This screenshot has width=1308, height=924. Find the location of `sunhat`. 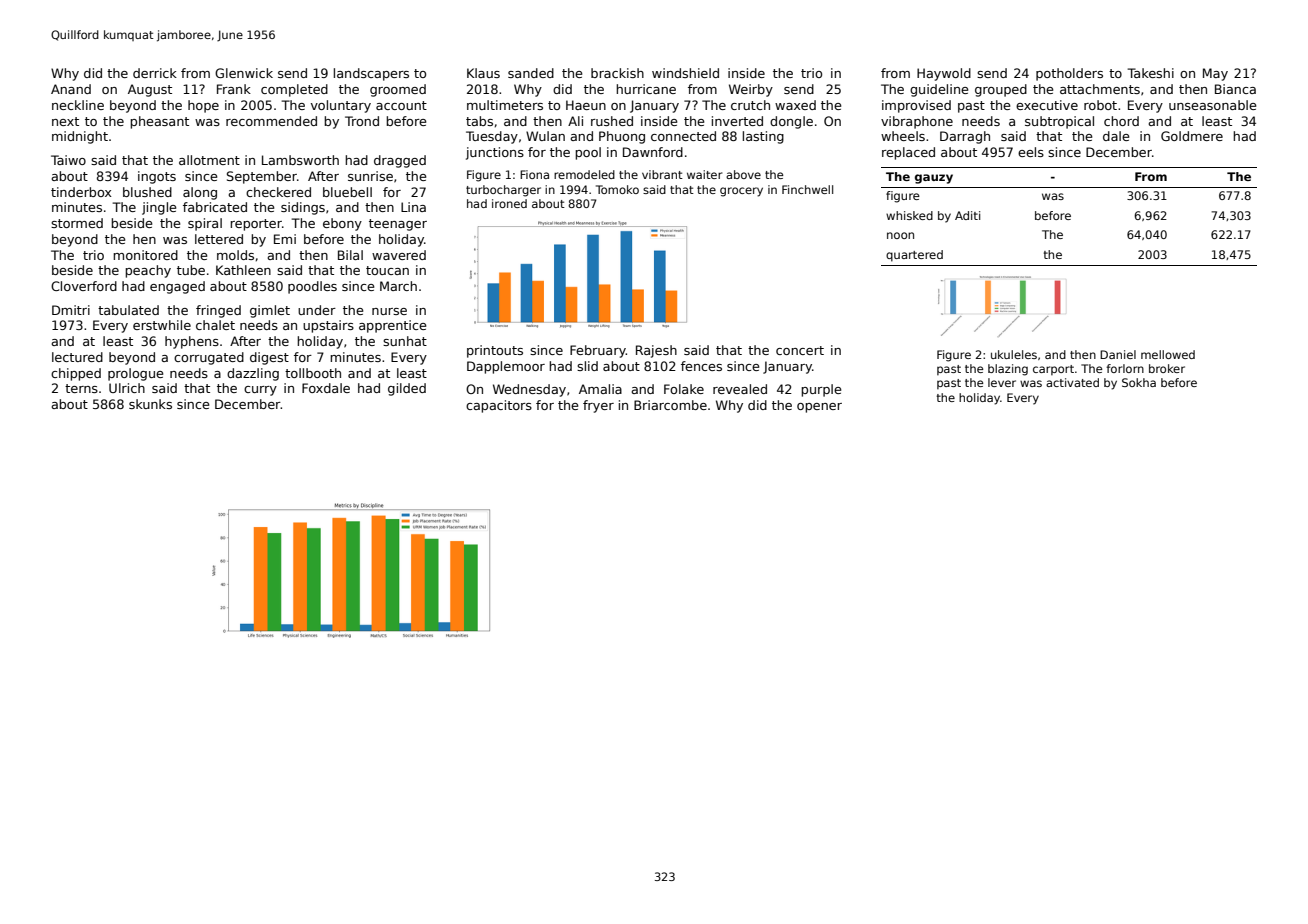

sunhat is located at coordinates (405, 341).
